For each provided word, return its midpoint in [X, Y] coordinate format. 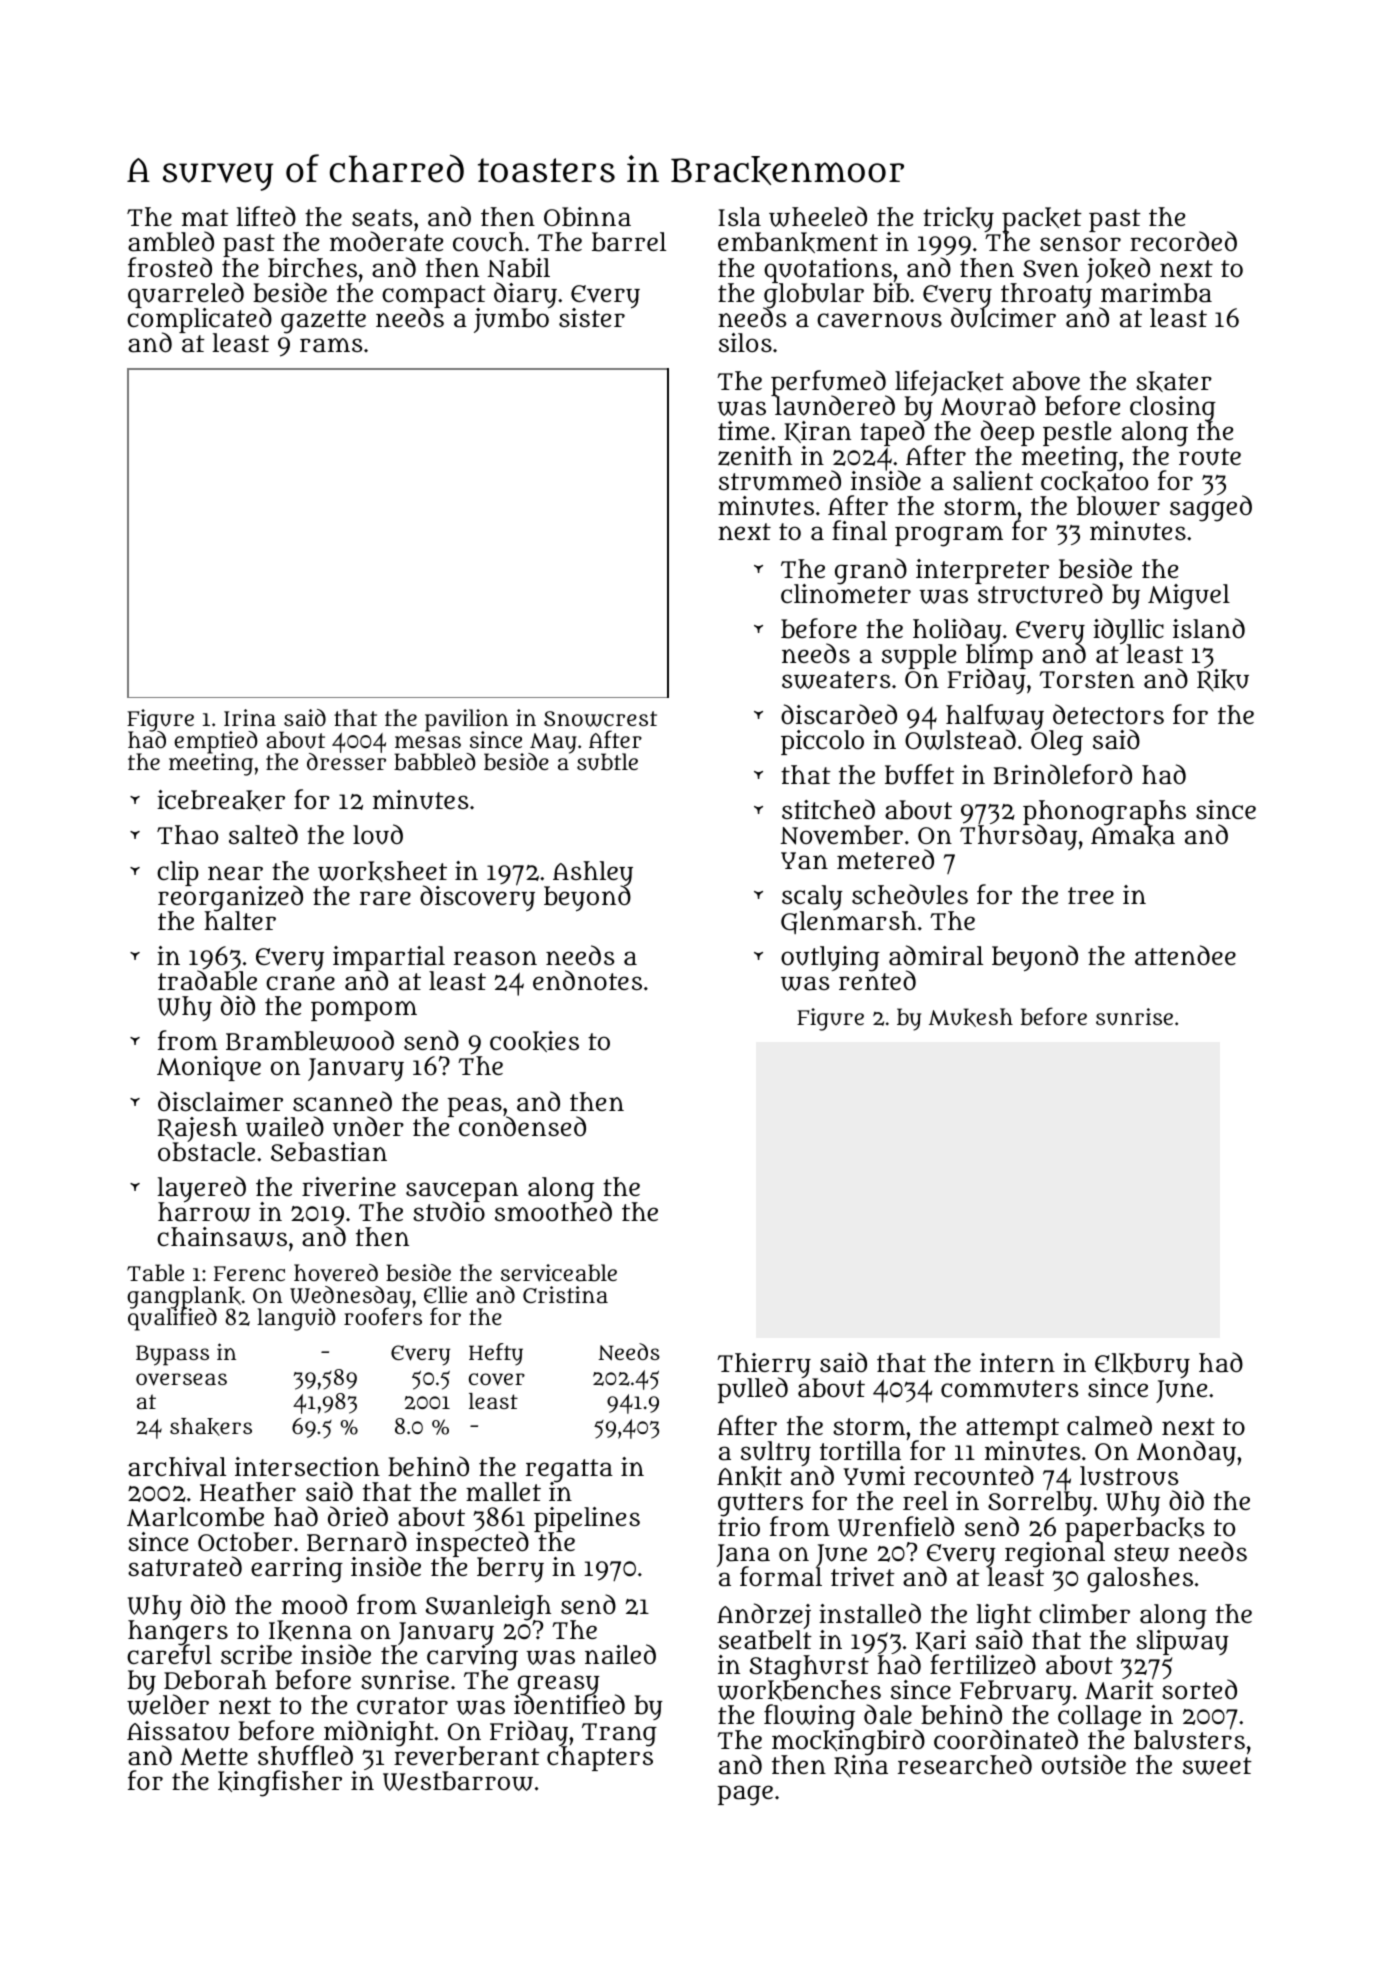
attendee [1185, 955]
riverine [349, 1187]
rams [331, 345]
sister [592, 317]
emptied [216, 742]
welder [168, 1705]
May [553, 743]
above [1046, 381]
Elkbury [1142, 1366]
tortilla [860, 1451]
